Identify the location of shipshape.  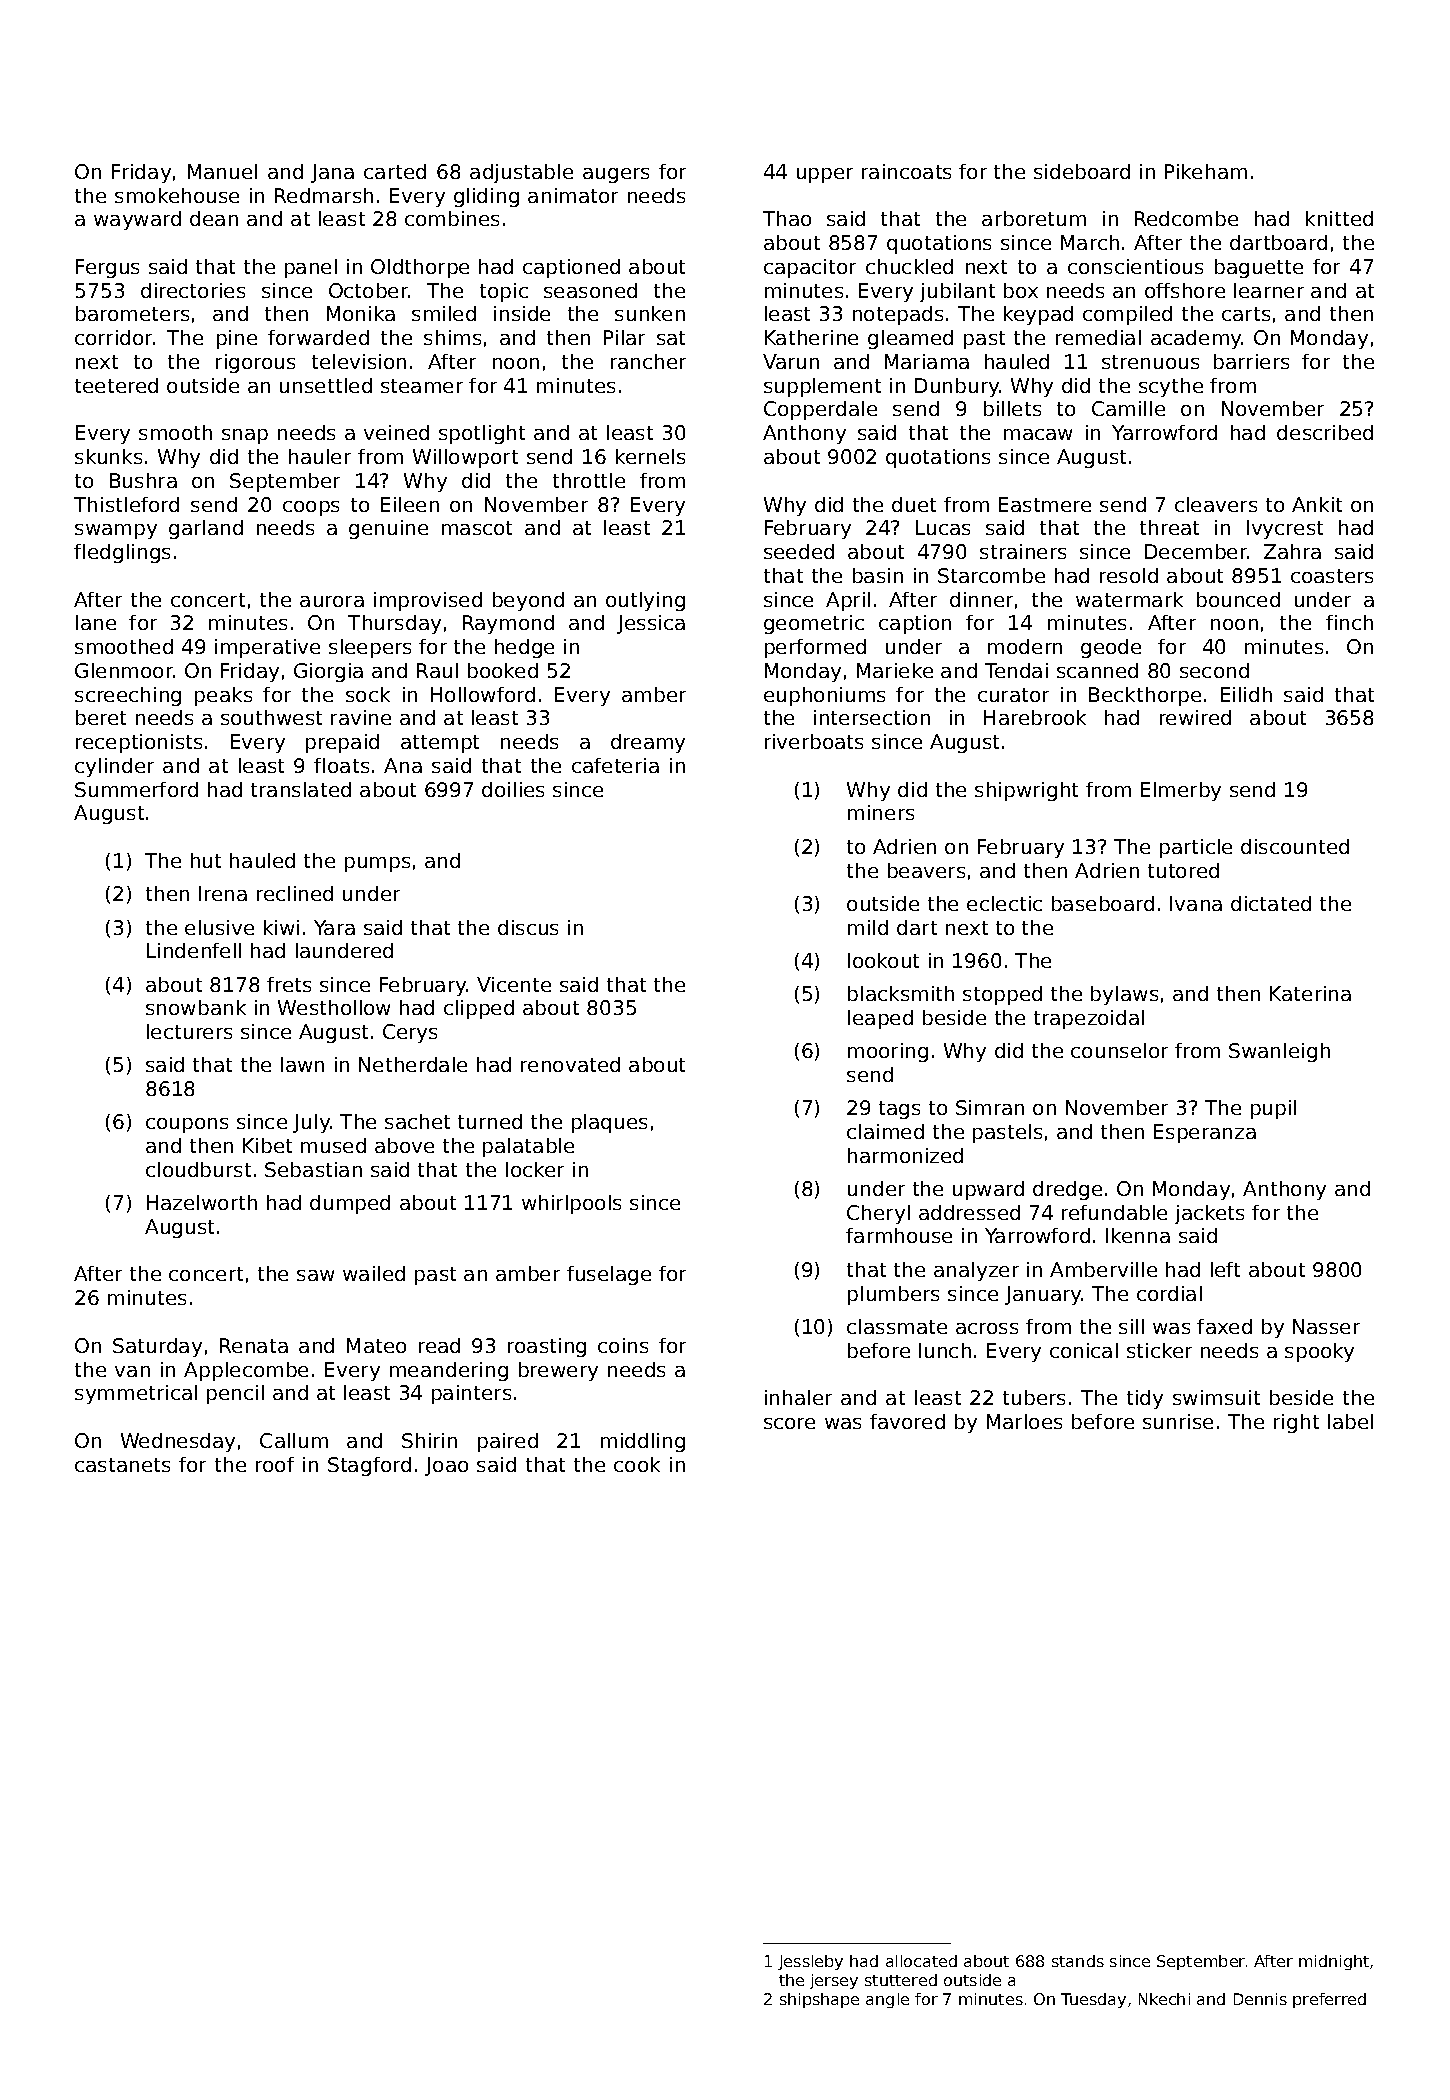
(819, 2000).
